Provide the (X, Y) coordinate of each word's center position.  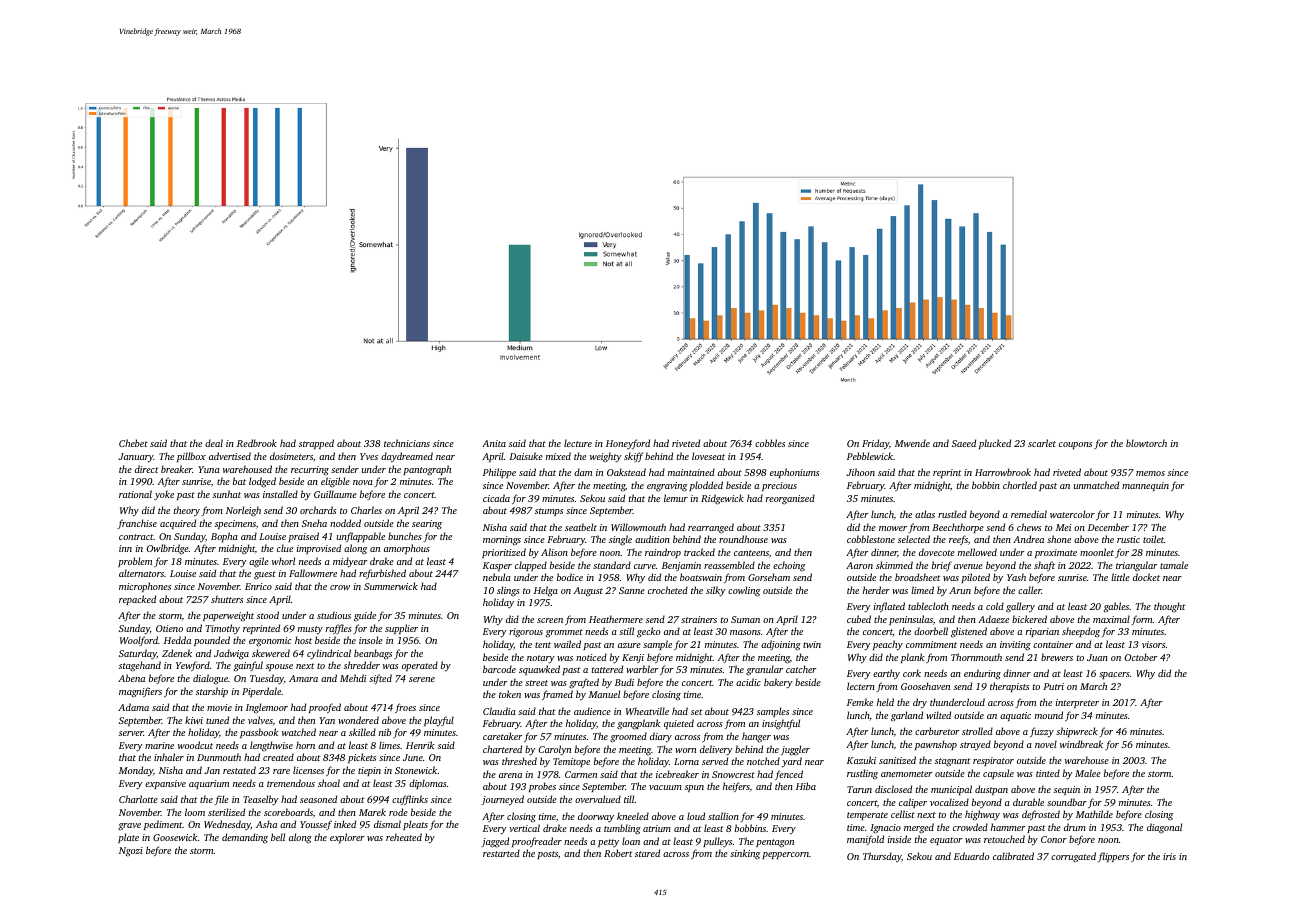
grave (129, 827)
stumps (549, 512)
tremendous (291, 783)
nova (363, 482)
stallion (723, 816)
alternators (141, 573)
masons (745, 632)
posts (547, 855)
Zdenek (177, 653)
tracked (699, 552)
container (1053, 644)
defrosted (1041, 815)
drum (1075, 827)
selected (914, 539)
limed (922, 590)
